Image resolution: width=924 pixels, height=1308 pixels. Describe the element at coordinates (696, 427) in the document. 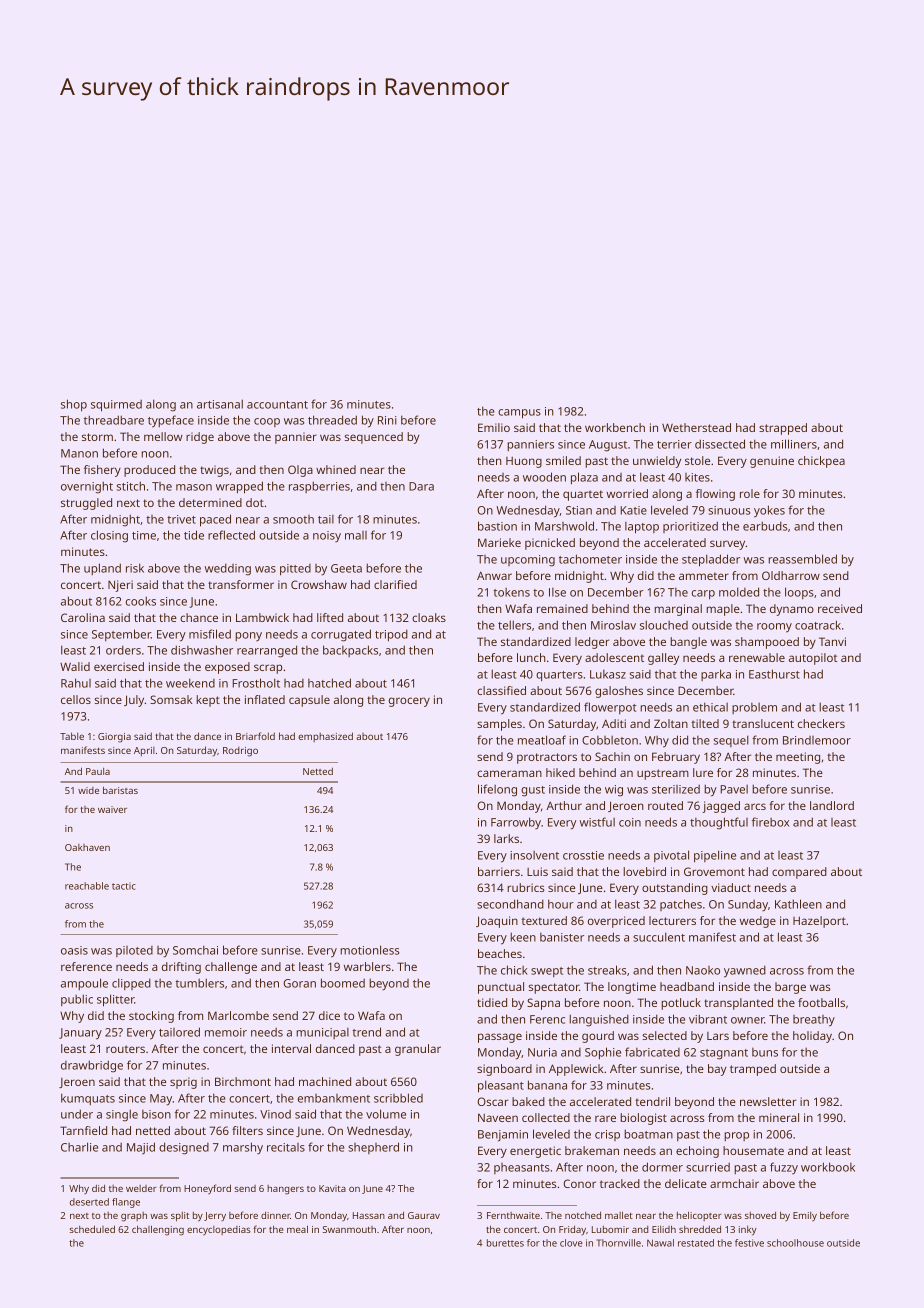

I see `Wetherstead` at that location.
